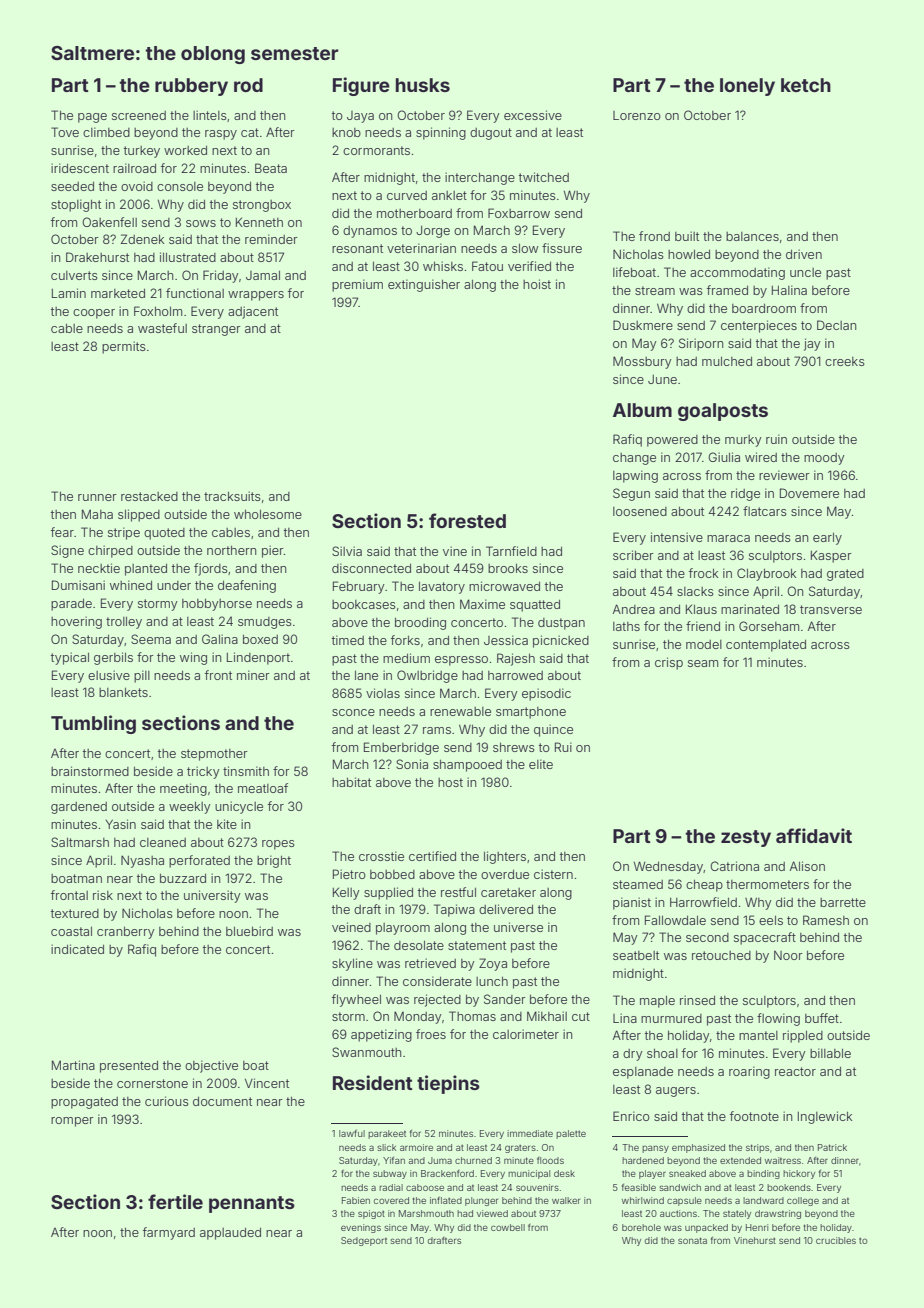 The height and width of the screenshot is (1308, 924). What do you see at coordinates (806, 85) in the screenshot?
I see `ketch` at bounding box center [806, 85].
